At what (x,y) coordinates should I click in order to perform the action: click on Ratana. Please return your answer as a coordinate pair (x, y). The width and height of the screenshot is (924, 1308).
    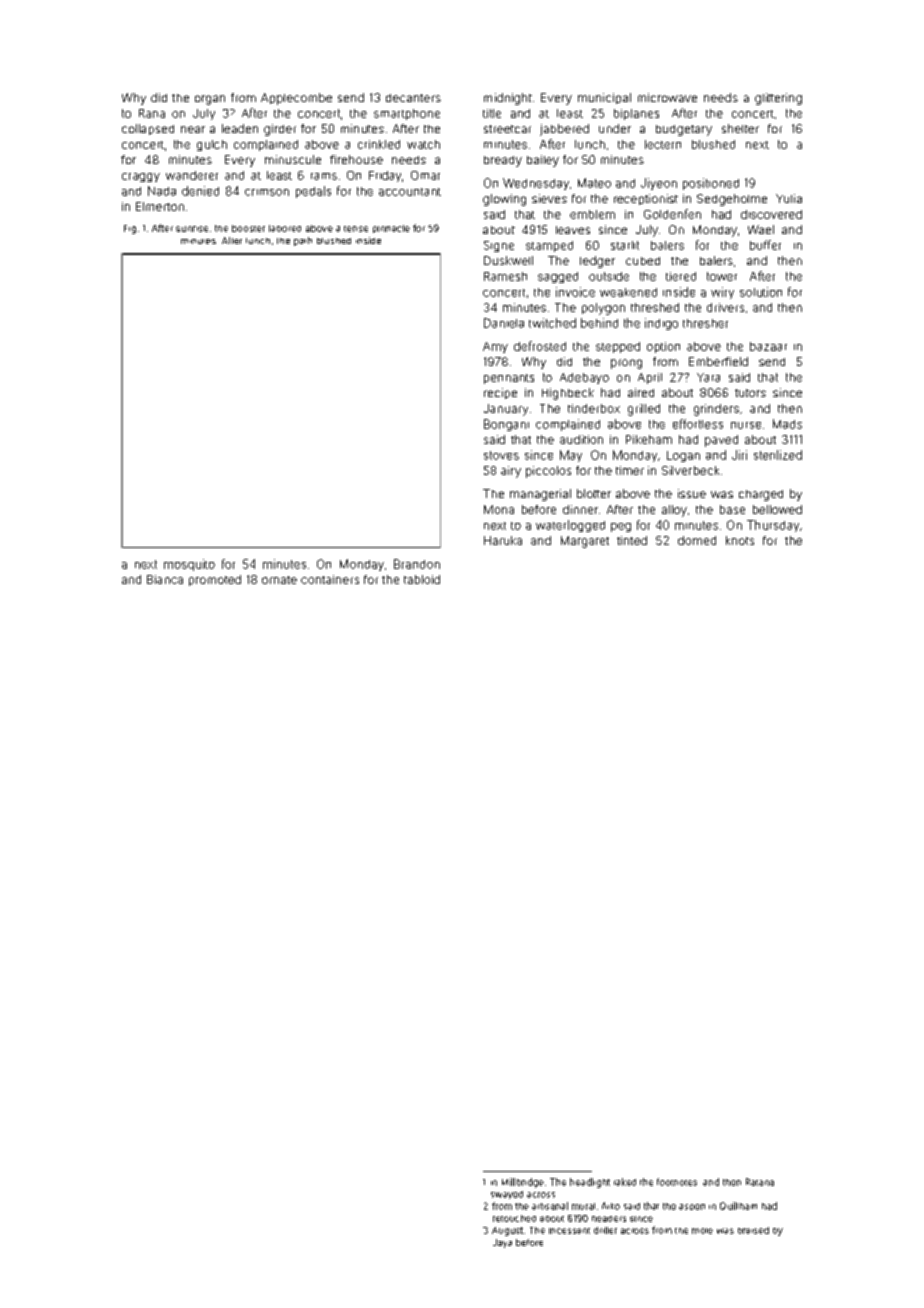
    Looking at the image, I should click on (760, 1182).
